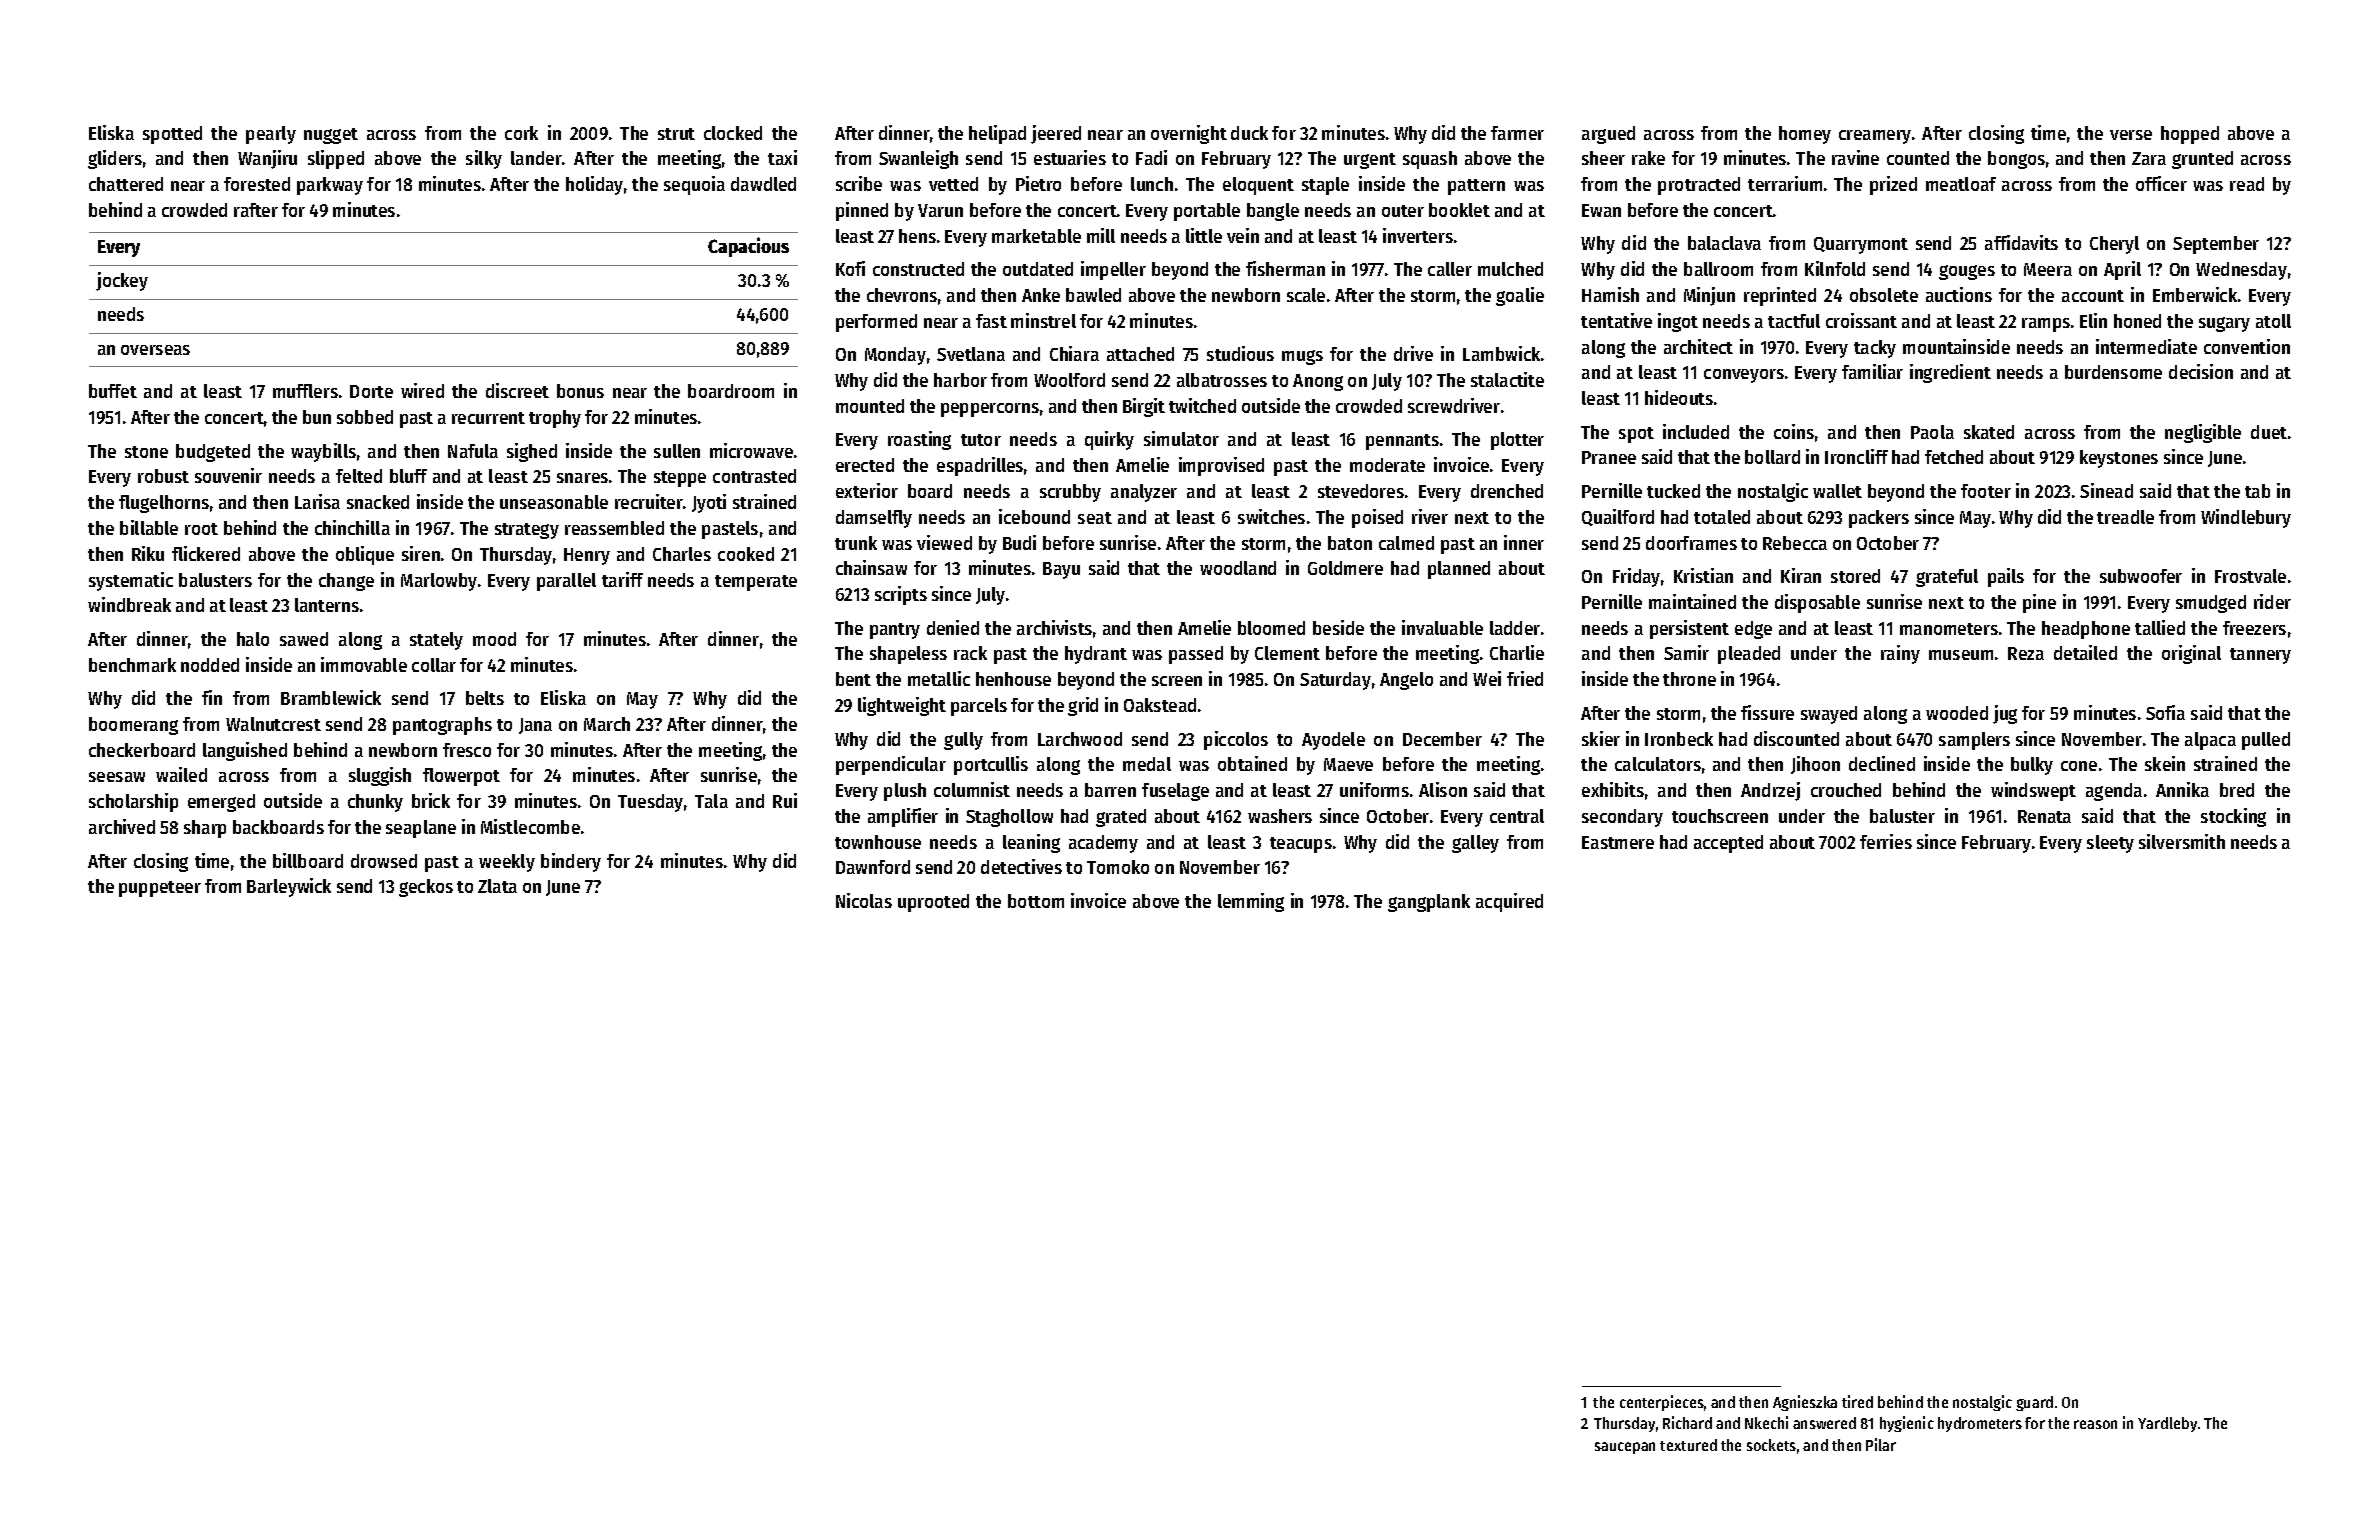 This screenshot has width=2380, height=1540. Describe the element at coordinates (2160, 627) in the screenshot. I see `tallied` at that location.
